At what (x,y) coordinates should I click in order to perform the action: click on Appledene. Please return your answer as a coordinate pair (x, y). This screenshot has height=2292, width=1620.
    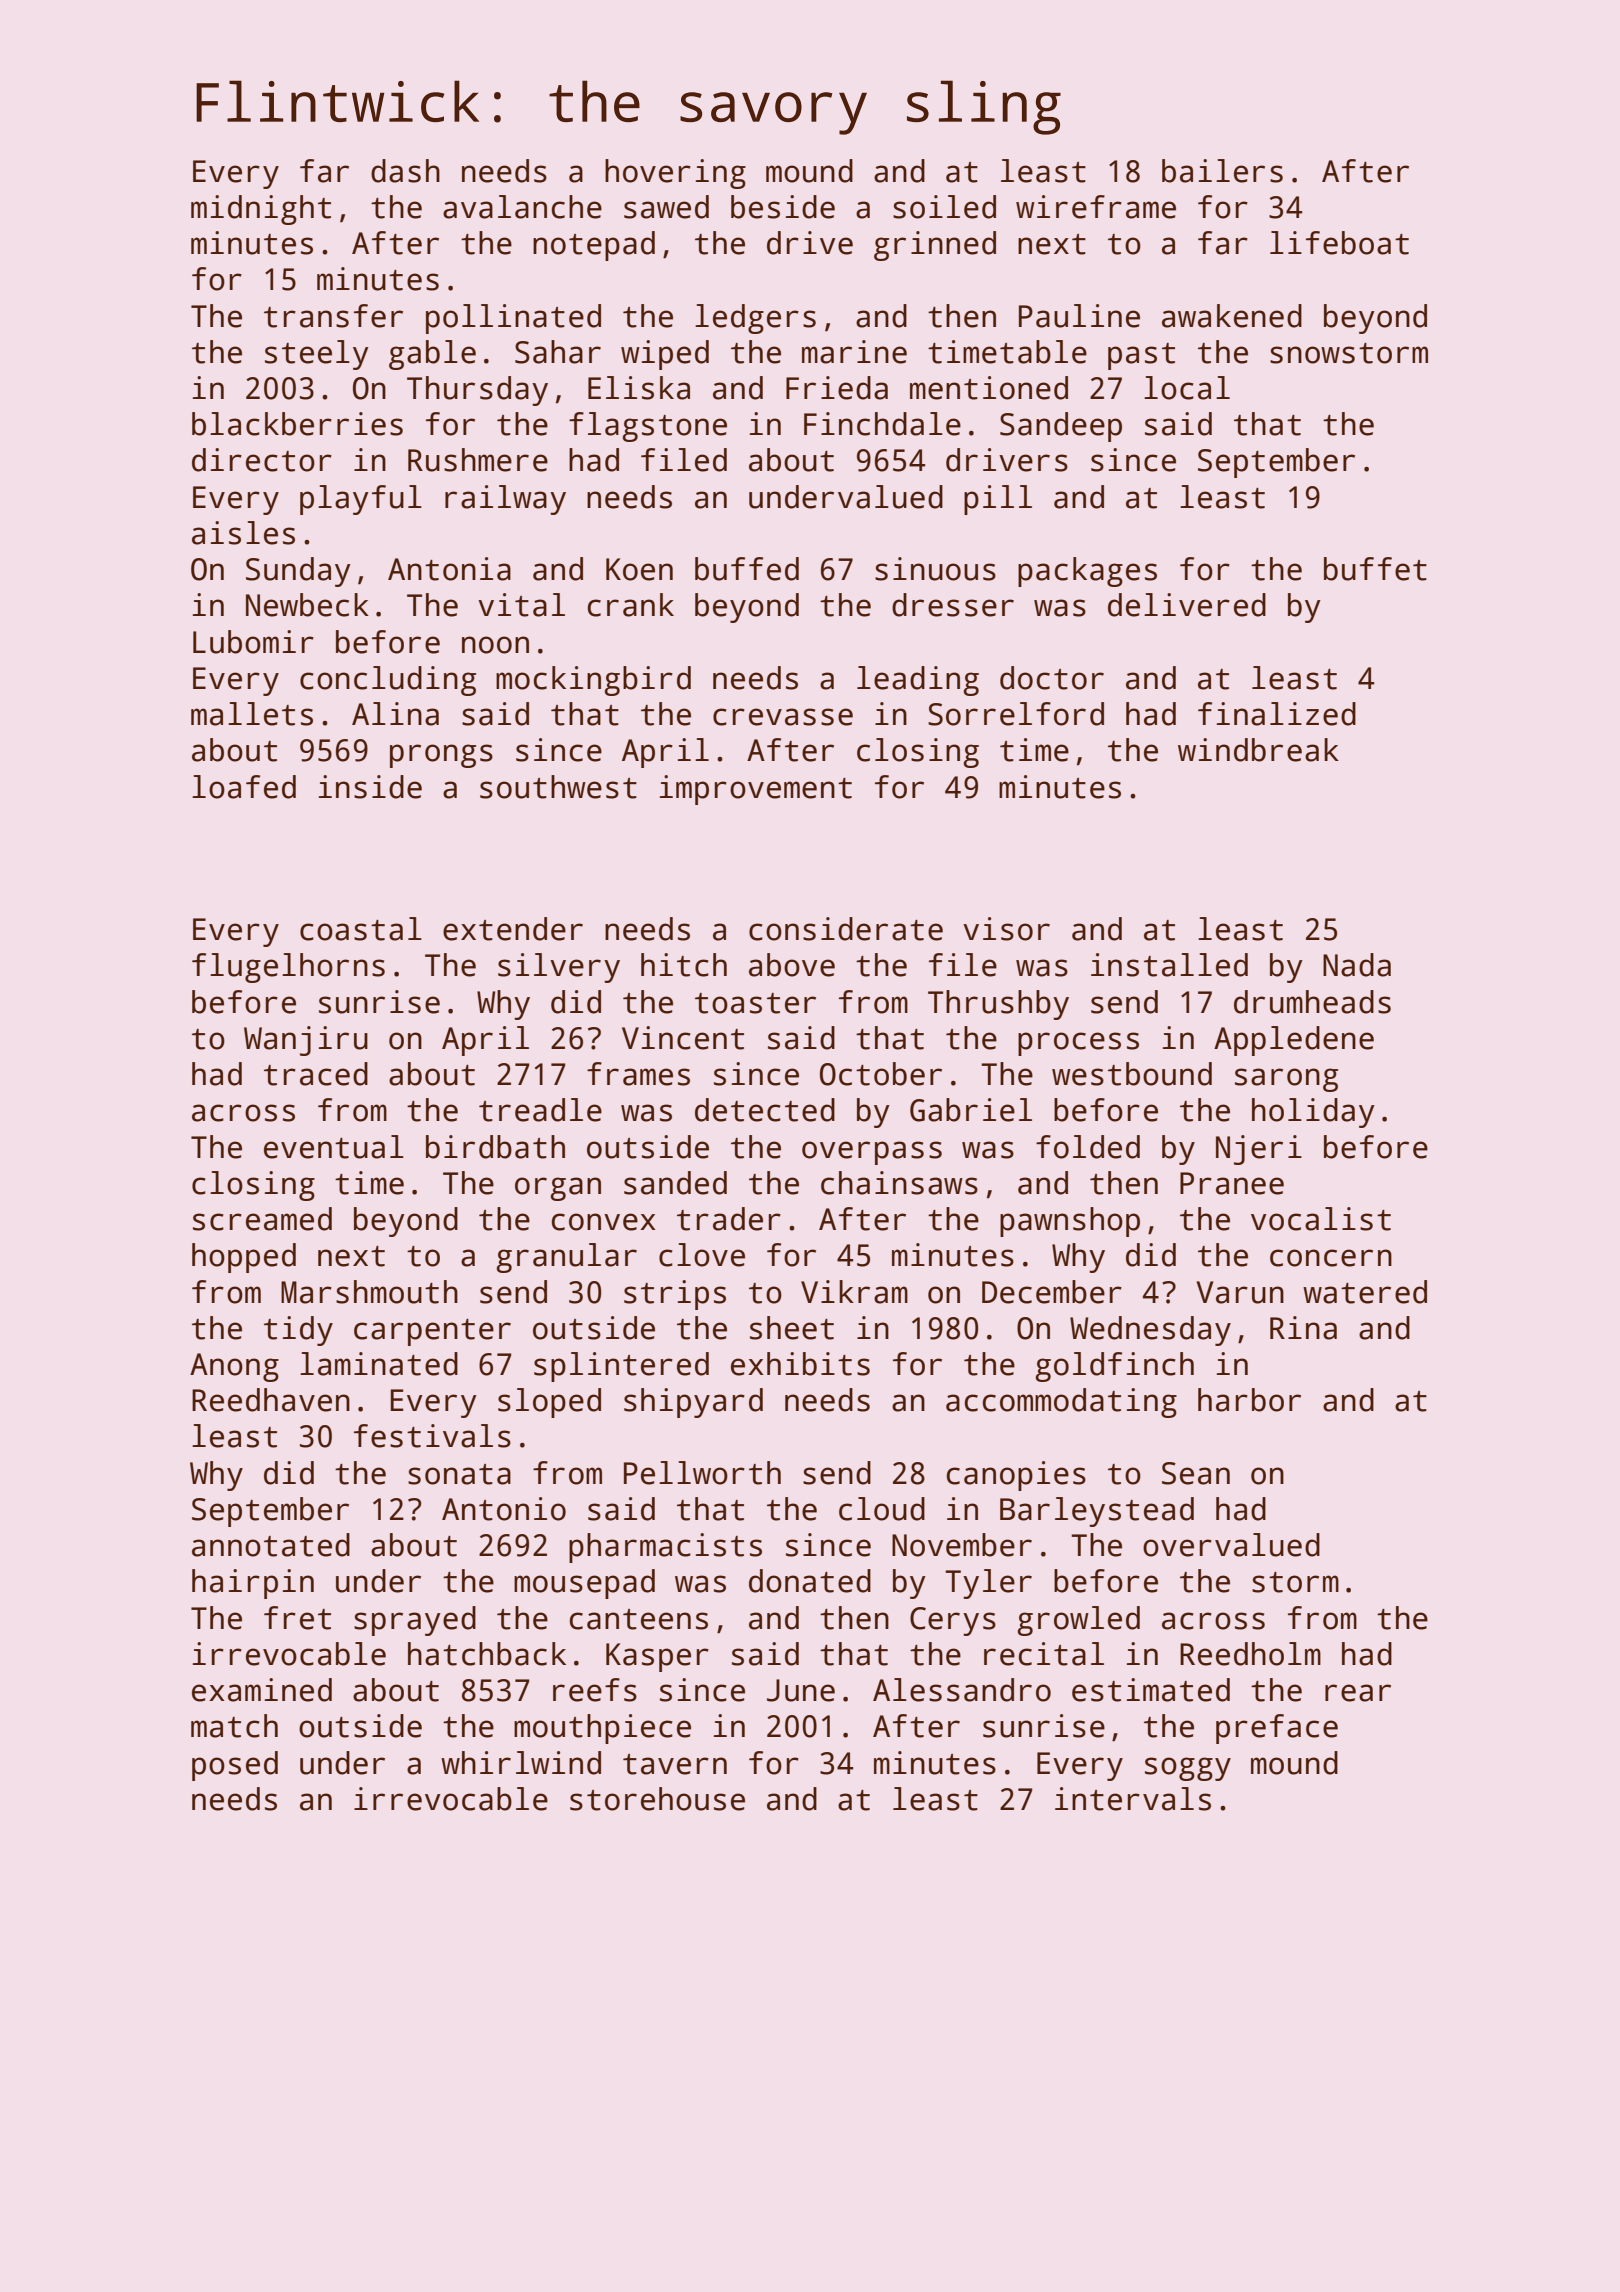
    Looking at the image, I should click on (1294, 1041).
